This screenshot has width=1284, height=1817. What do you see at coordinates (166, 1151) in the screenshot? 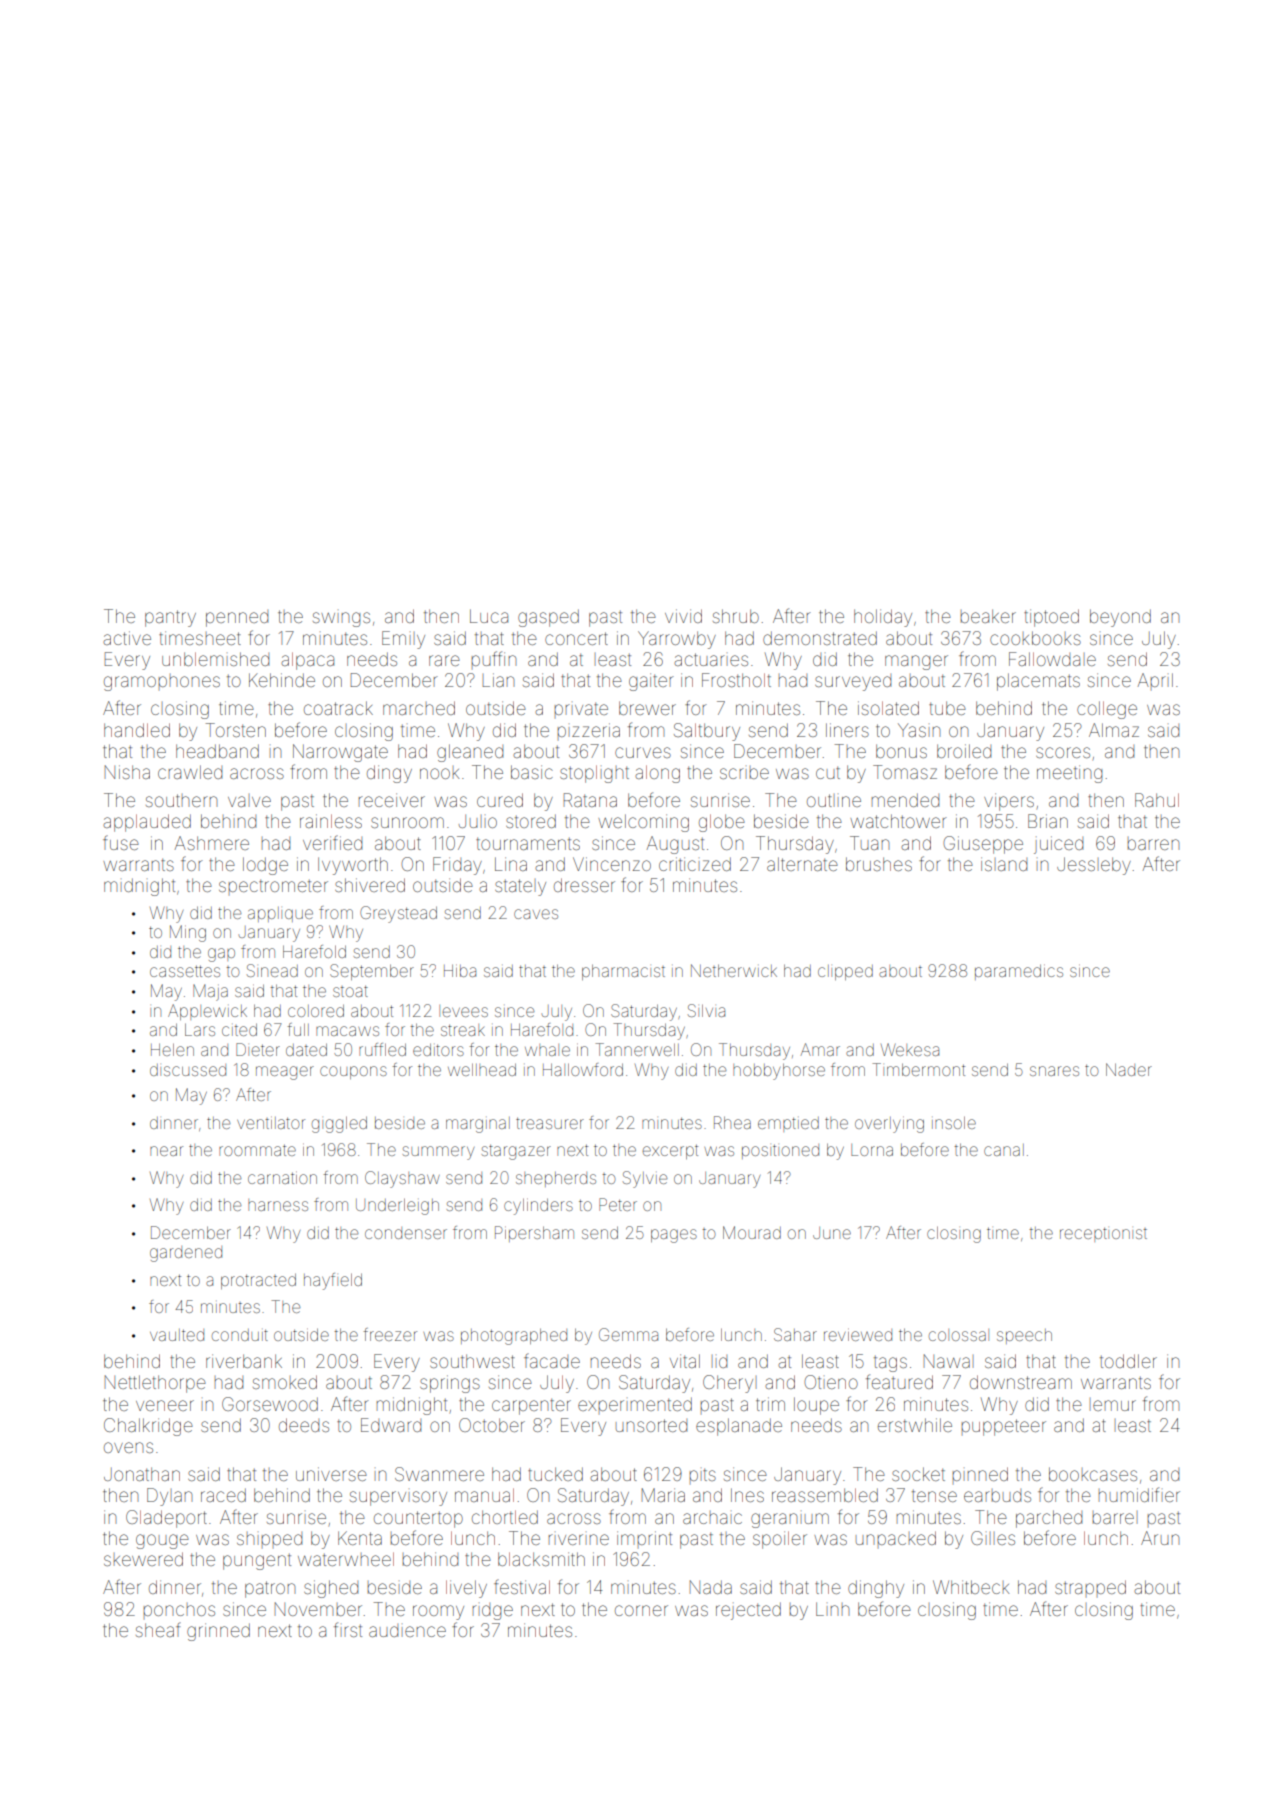
I see `near` at bounding box center [166, 1151].
